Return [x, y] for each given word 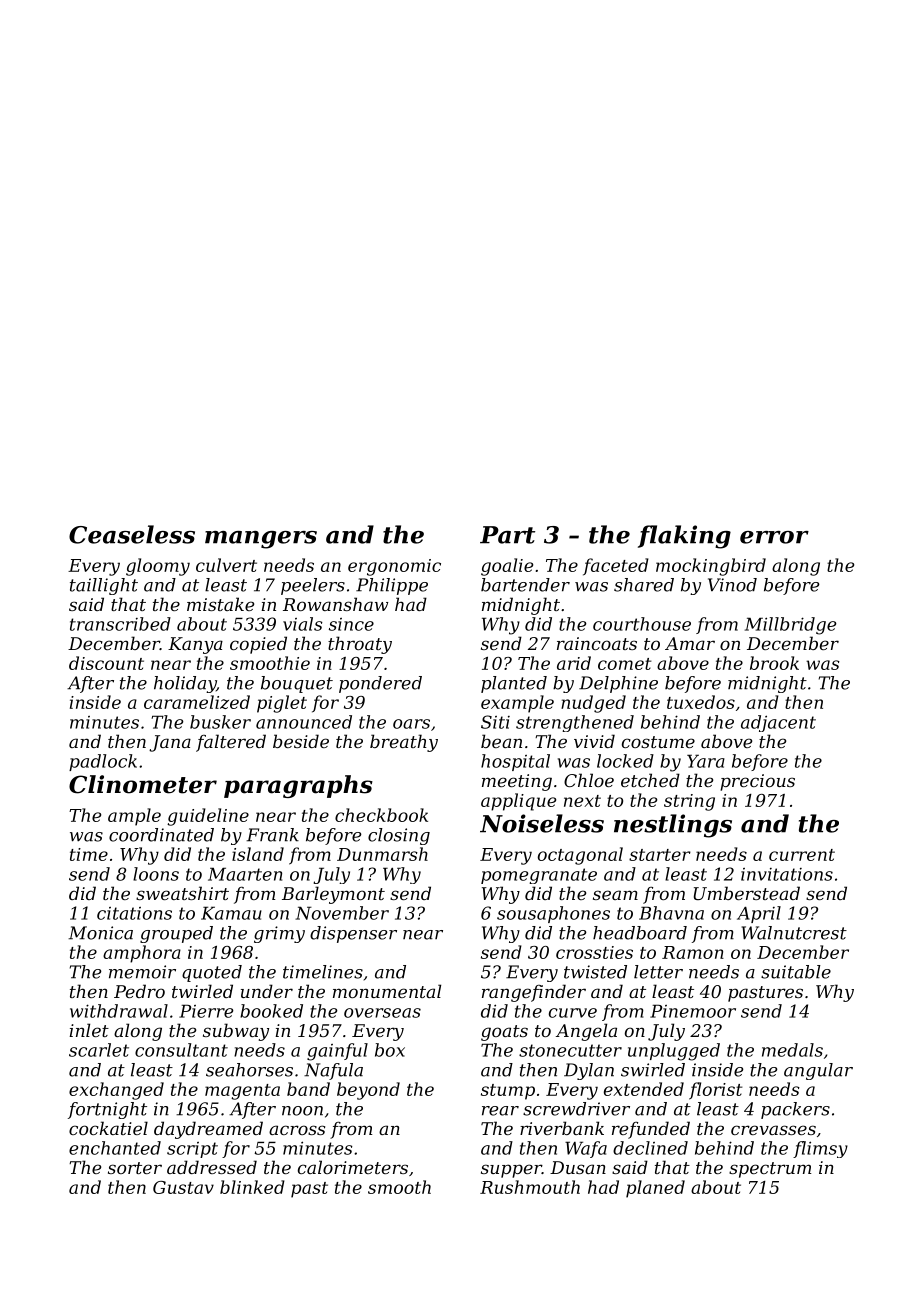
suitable [796, 972]
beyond [368, 1091]
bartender [525, 585]
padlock [103, 762]
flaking [684, 537]
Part [507, 535]
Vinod [732, 585]
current [802, 855]
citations [134, 913]
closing [399, 836]
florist [715, 1091]
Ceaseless [132, 534]
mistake [220, 604]
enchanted [115, 1148]
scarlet [99, 1050]
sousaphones [553, 914]
